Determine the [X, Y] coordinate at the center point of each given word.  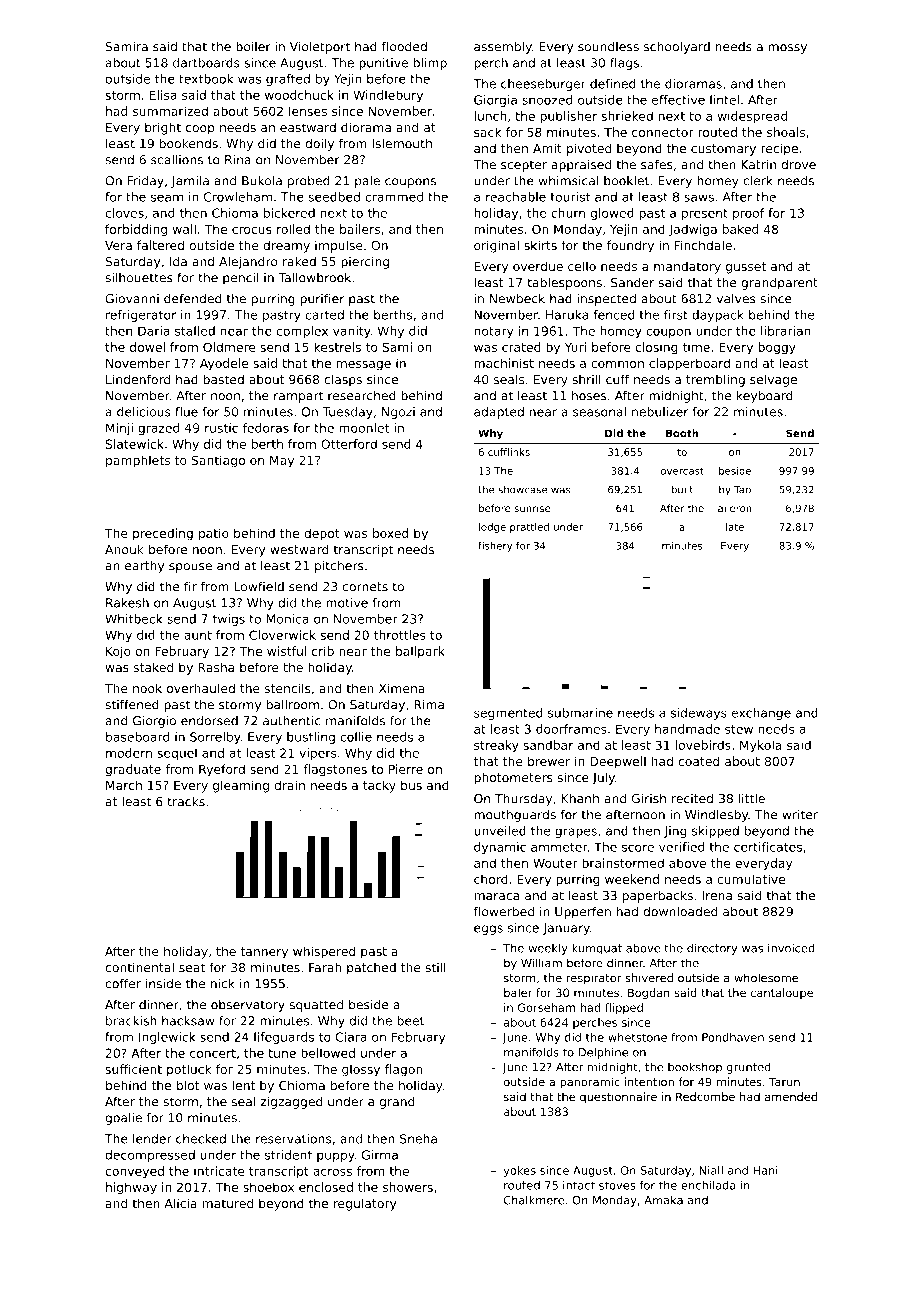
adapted [499, 413]
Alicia [180, 1203]
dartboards [206, 63]
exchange [761, 714]
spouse [190, 568]
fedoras [266, 428]
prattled [529, 528]
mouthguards [515, 816]
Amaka [663, 1200]
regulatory [365, 1204]
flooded [404, 46]
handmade [687, 729]
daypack [718, 316]
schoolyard [677, 48]
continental [139, 967]
